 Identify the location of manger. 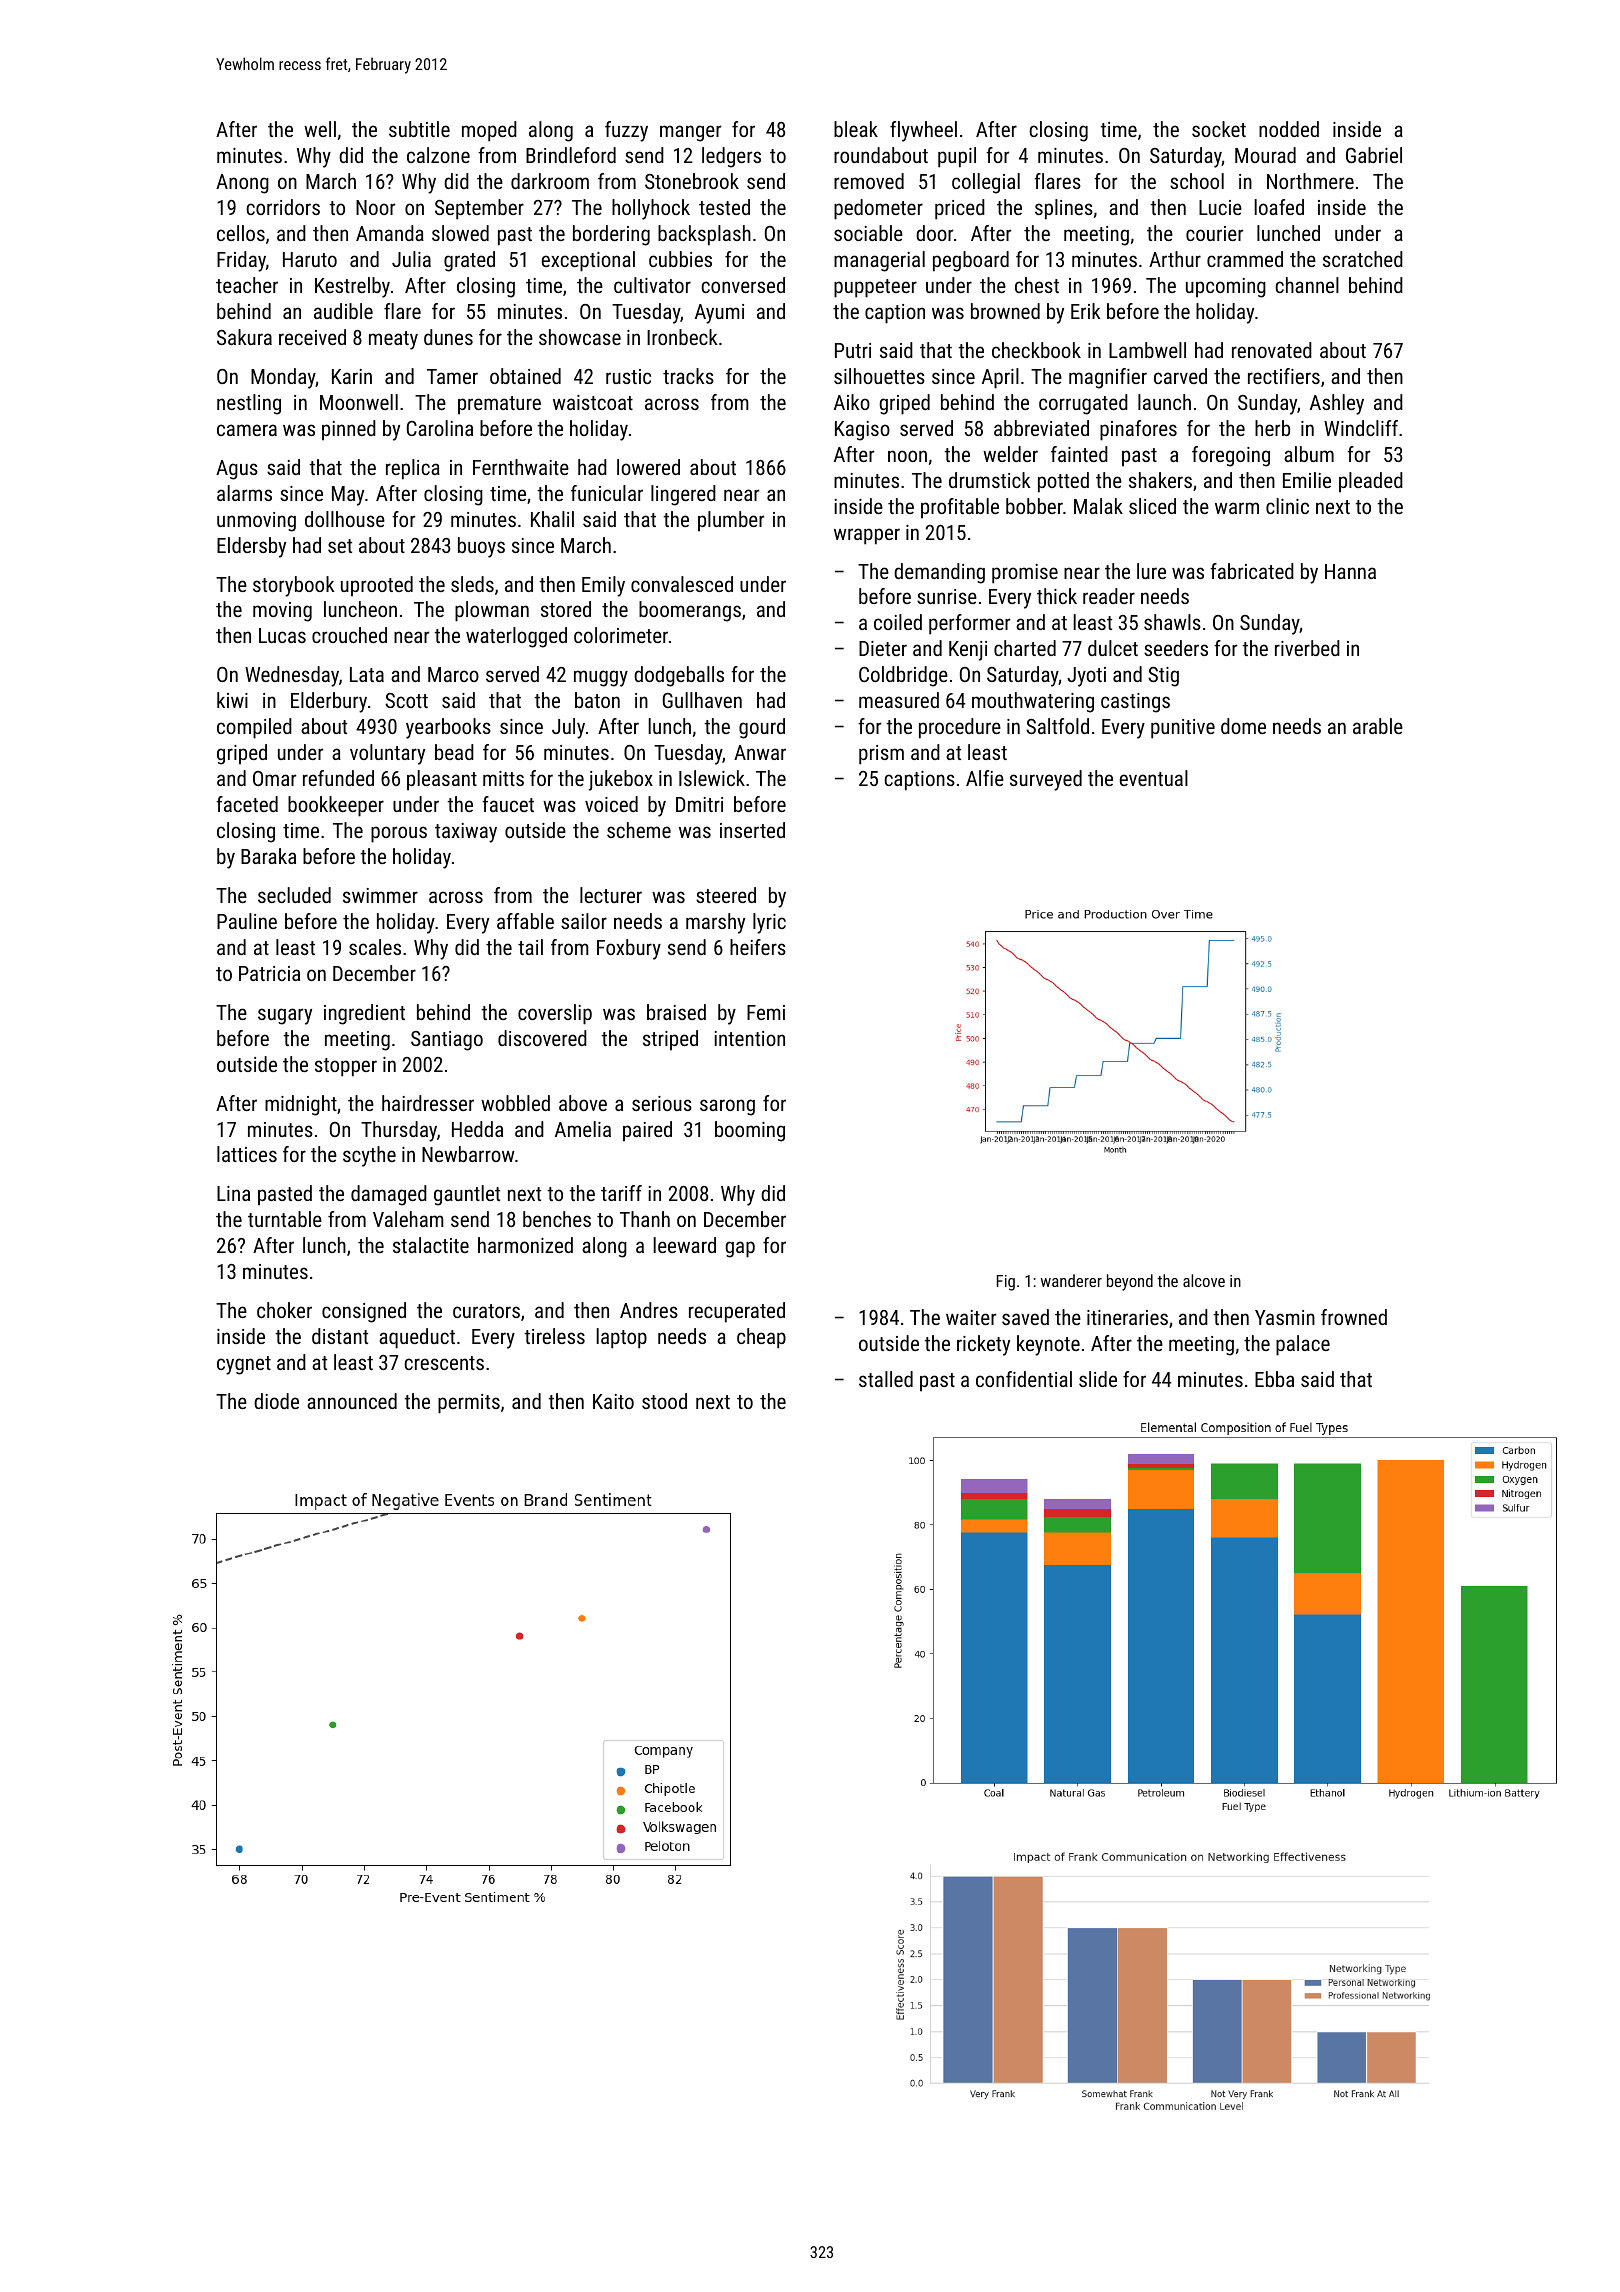
(690, 133).
